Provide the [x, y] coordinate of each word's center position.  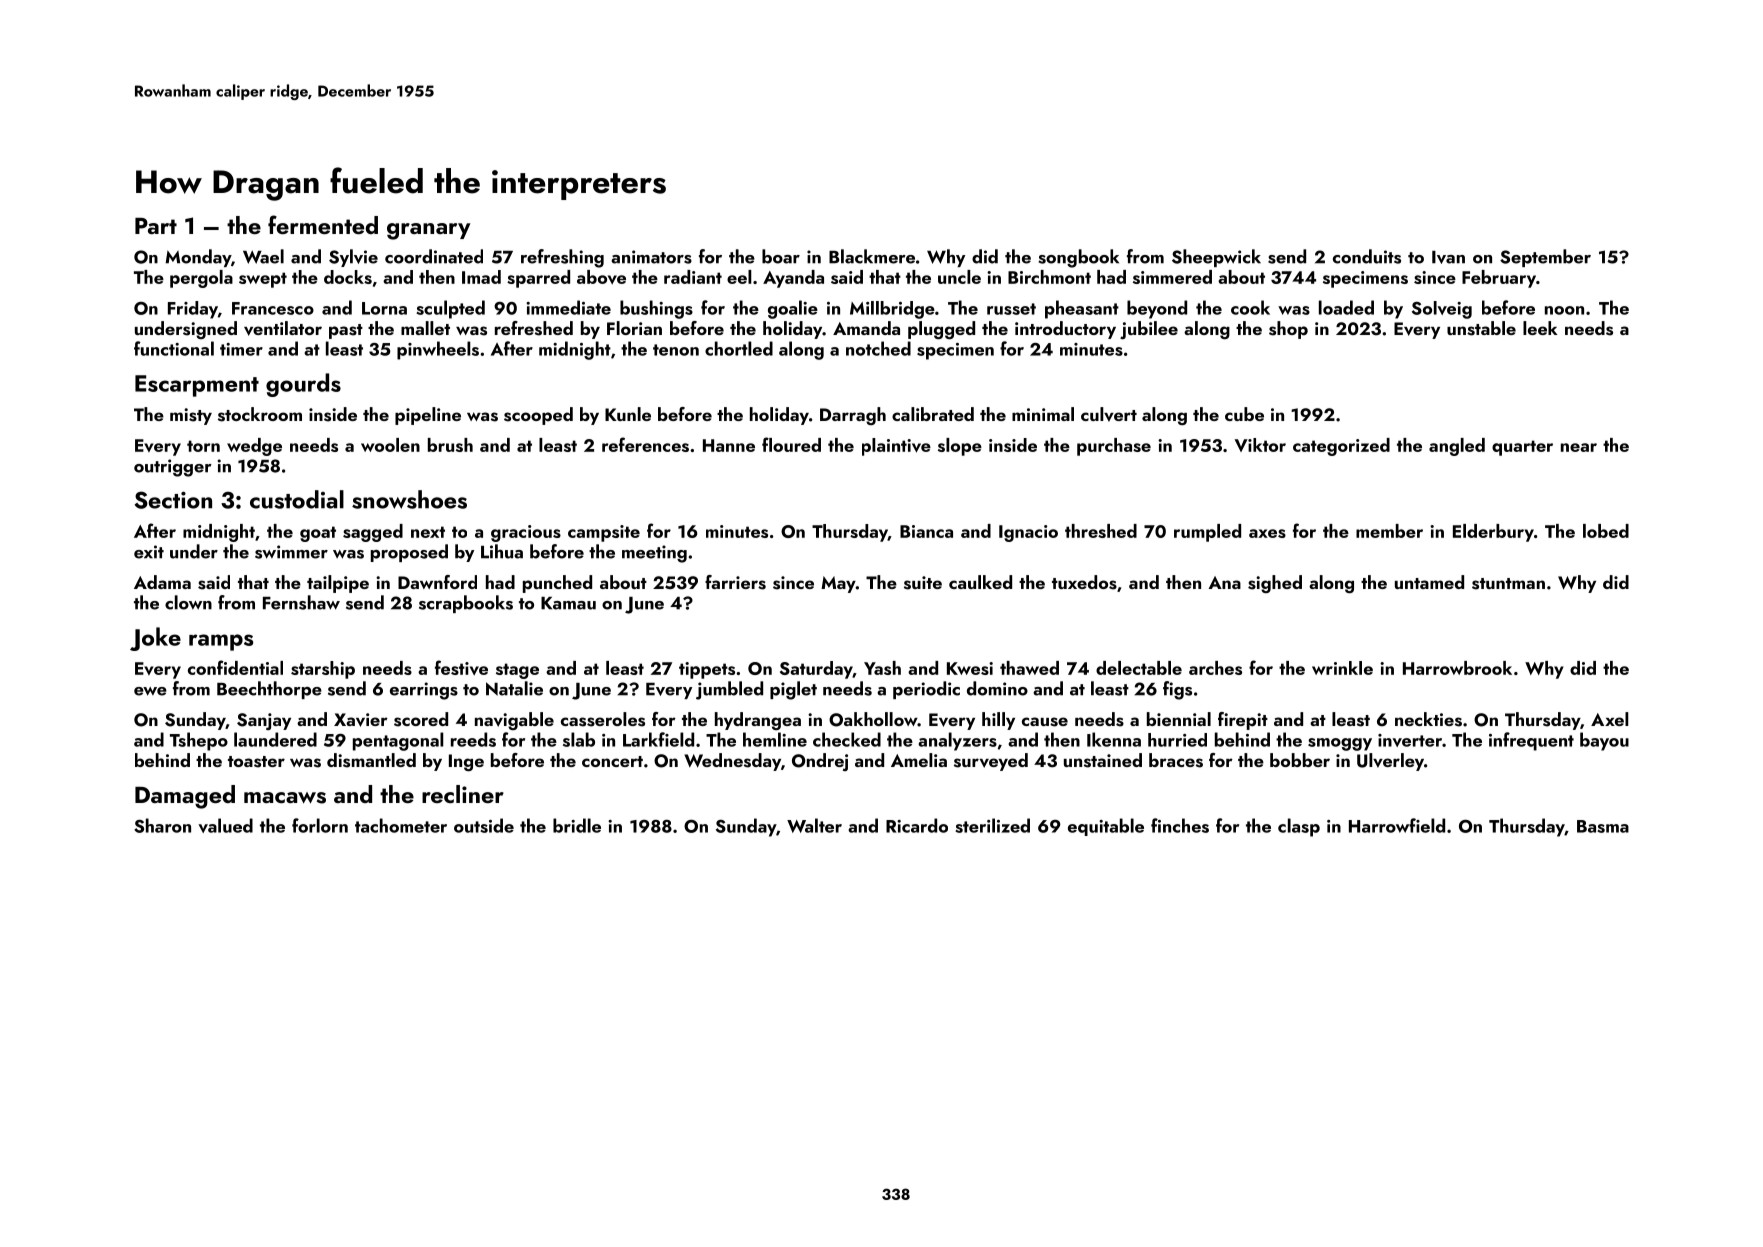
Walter [814, 825]
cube [1244, 414]
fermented [323, 224]
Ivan [1448, 257]
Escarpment [197, 386]
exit [149, 552]
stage [517, 671]
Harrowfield [1397, 825]
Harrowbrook [1457, 668]
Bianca [926, 531]
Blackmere [872, 256]
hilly [998, 721]
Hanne [729, 445]
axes [1267, 533]
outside [484, 825]
